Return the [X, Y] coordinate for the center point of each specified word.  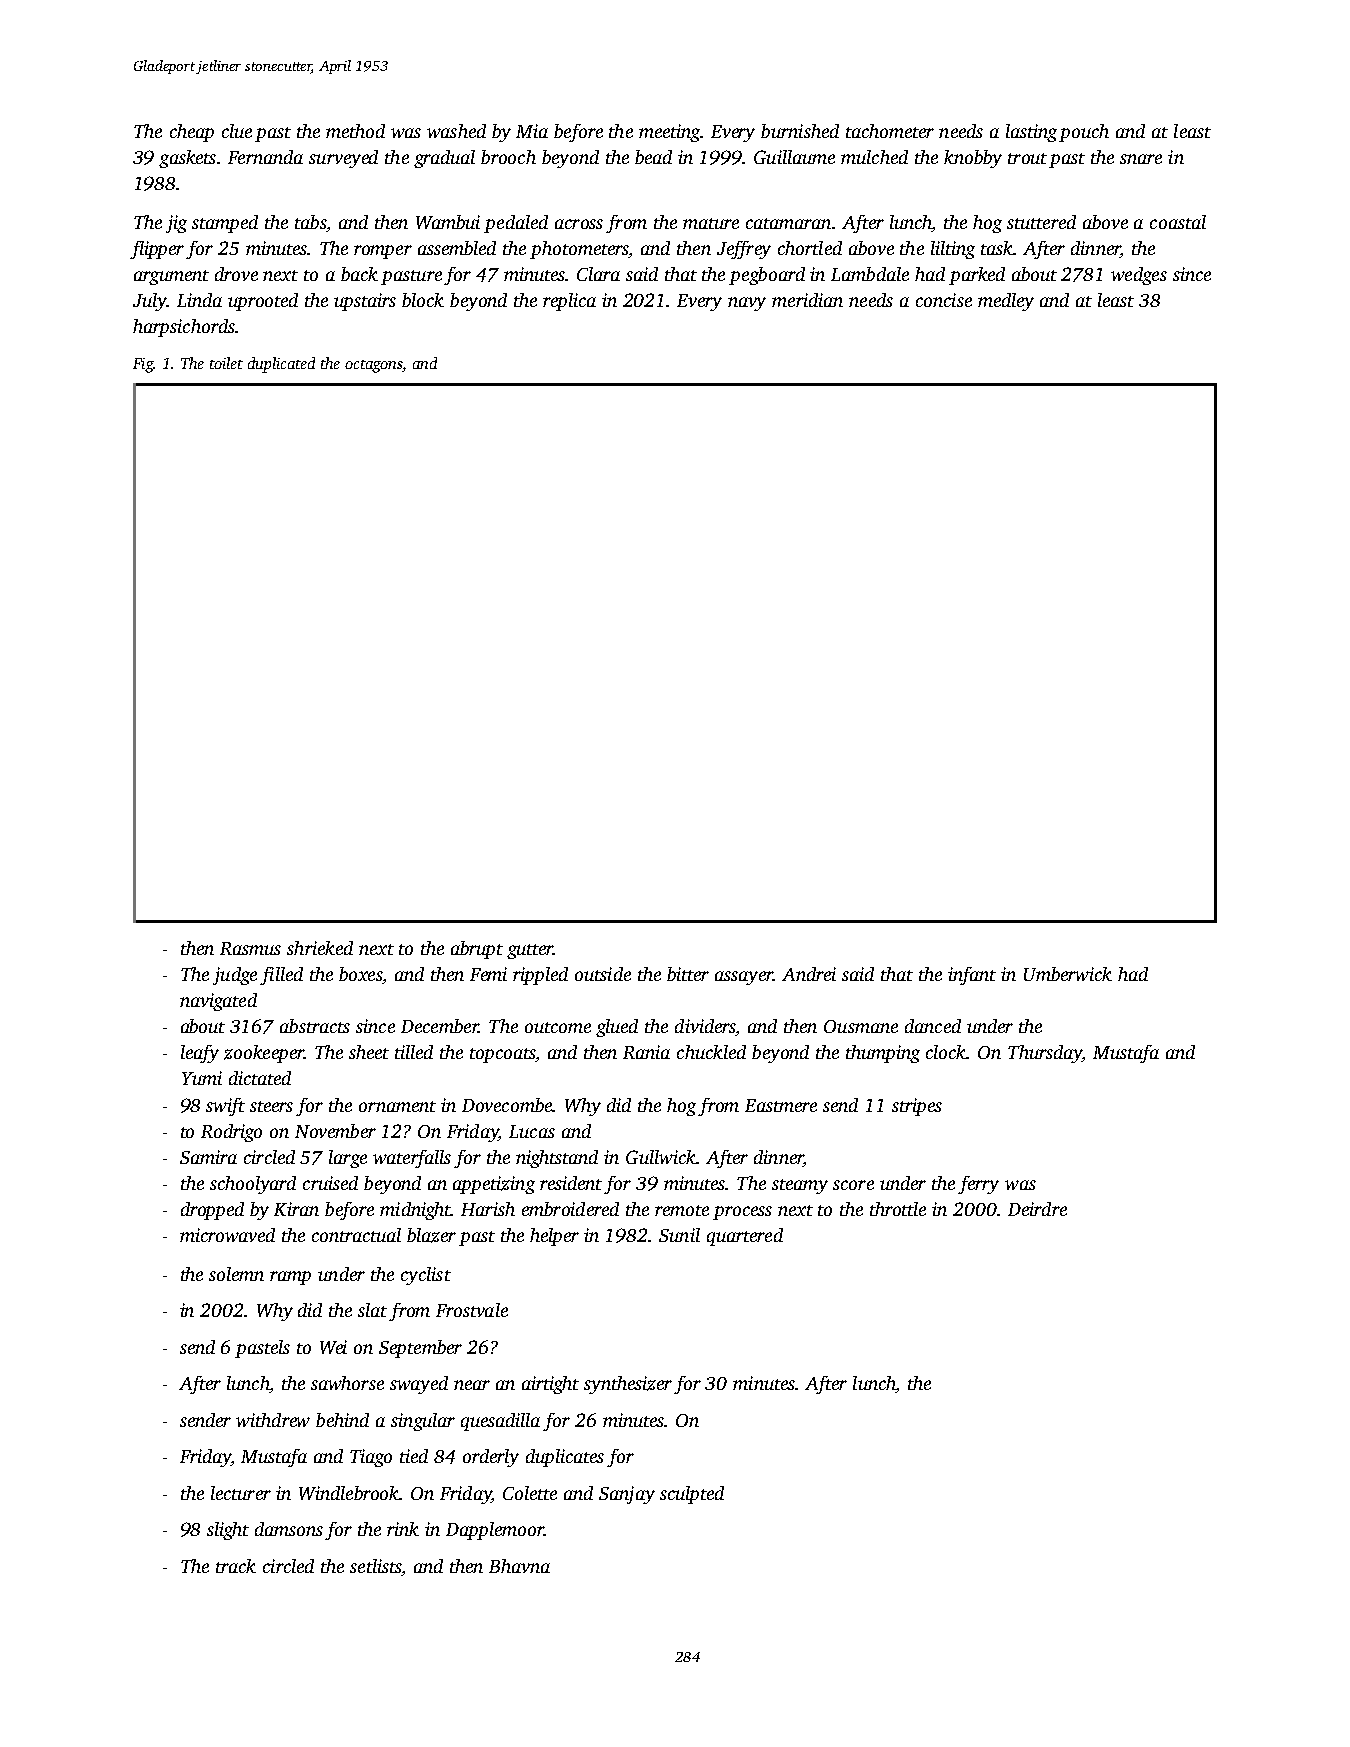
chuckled [711, 1052]
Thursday [1045, 1054]
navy [747, 304]
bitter [688, 974]
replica [569, 302]
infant [972, 976]
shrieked [320, 948]
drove [236, 274]
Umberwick [1068, 974]
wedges [1139, 276]
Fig [143, 365]
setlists [375, 1566]
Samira [208, 1157]
